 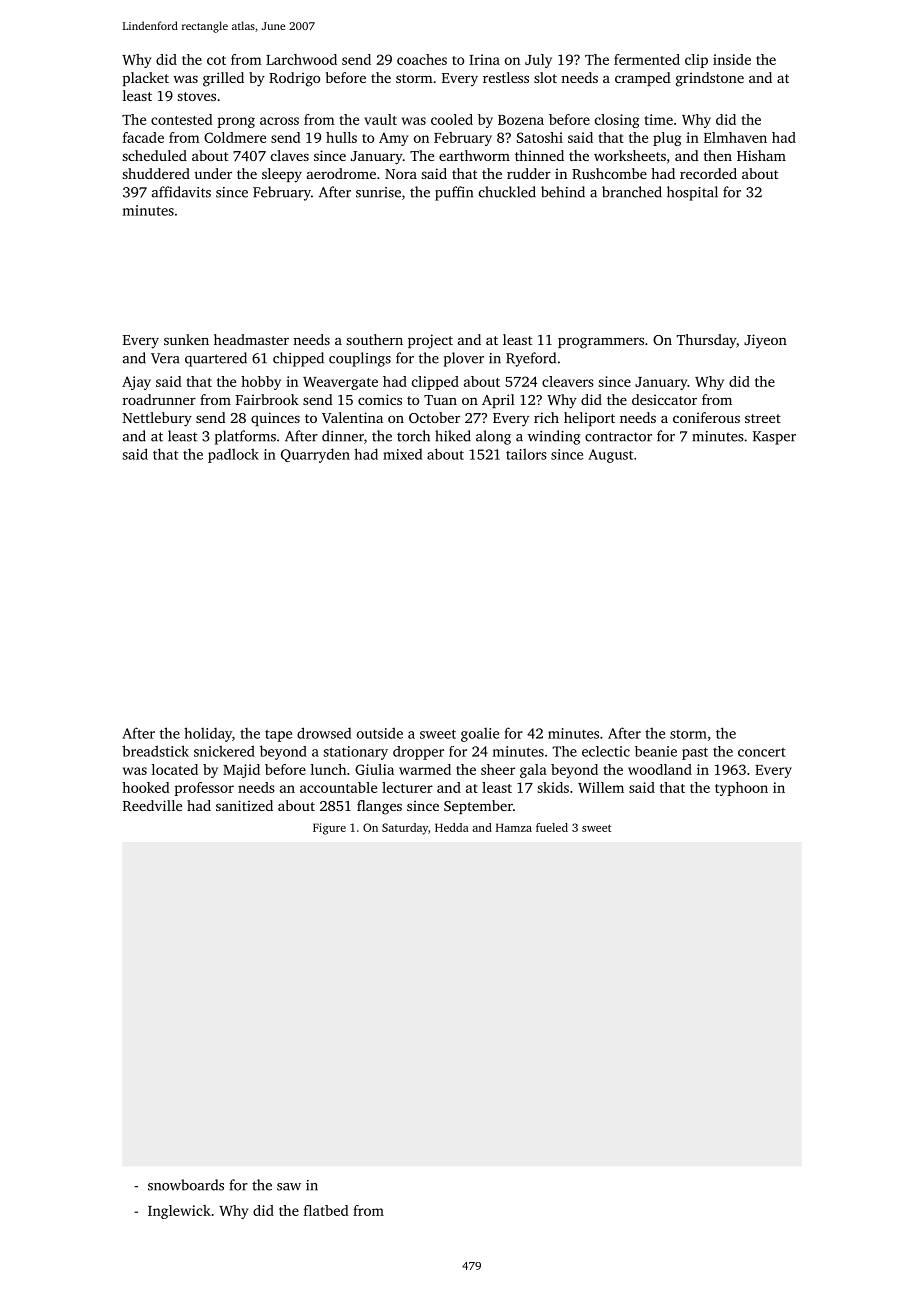 I want to click on fermented, so click(x=647, y=59).
